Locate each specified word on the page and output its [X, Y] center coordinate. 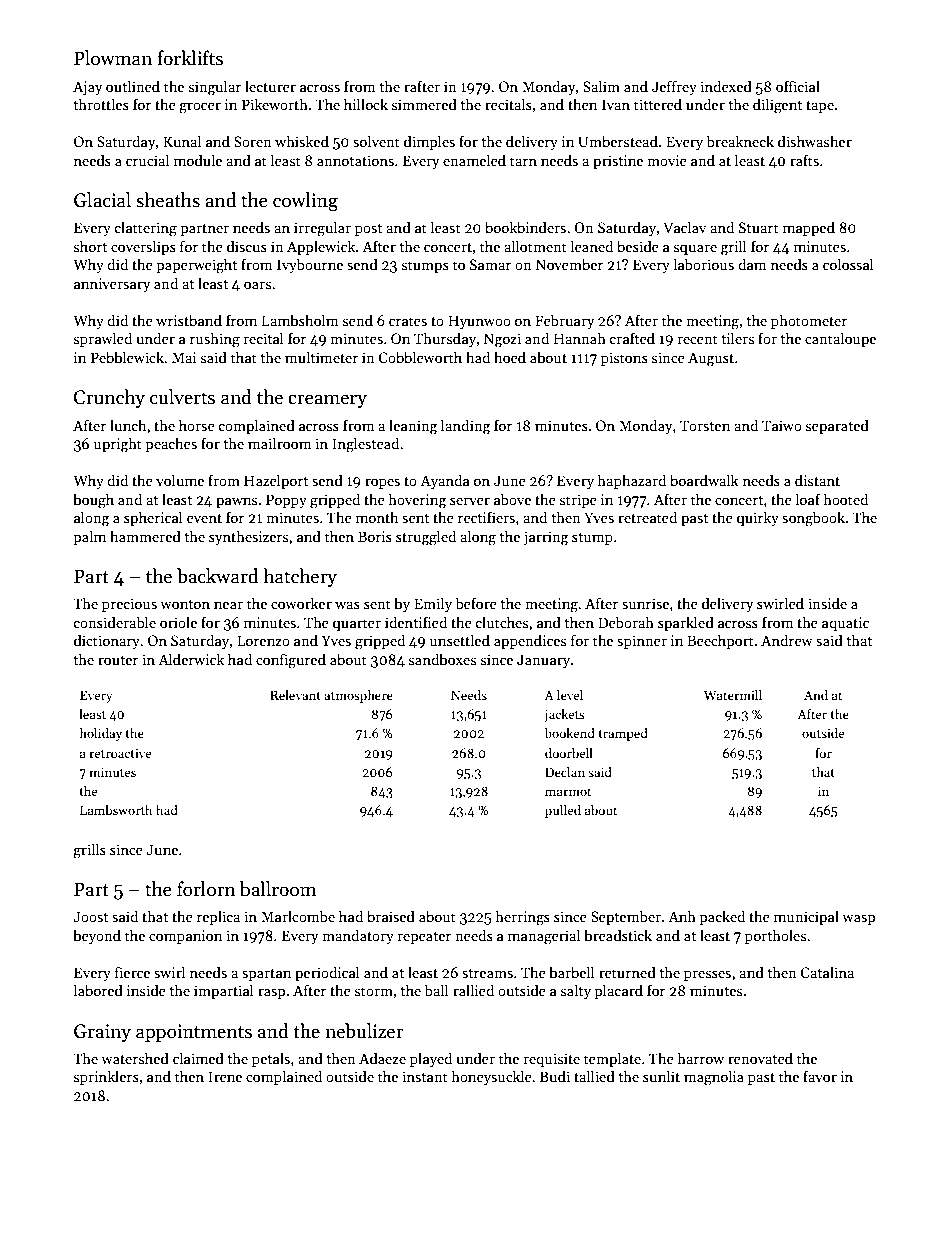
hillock [366, 104]
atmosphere [358, 696]
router [118, 660]
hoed [510, 357]
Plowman [113, 58]
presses [707, 975]
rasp [271, 993]
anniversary [112, 285]
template [612, 1059]
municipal [806, 917]
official [798, 86]
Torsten [705, 425]
